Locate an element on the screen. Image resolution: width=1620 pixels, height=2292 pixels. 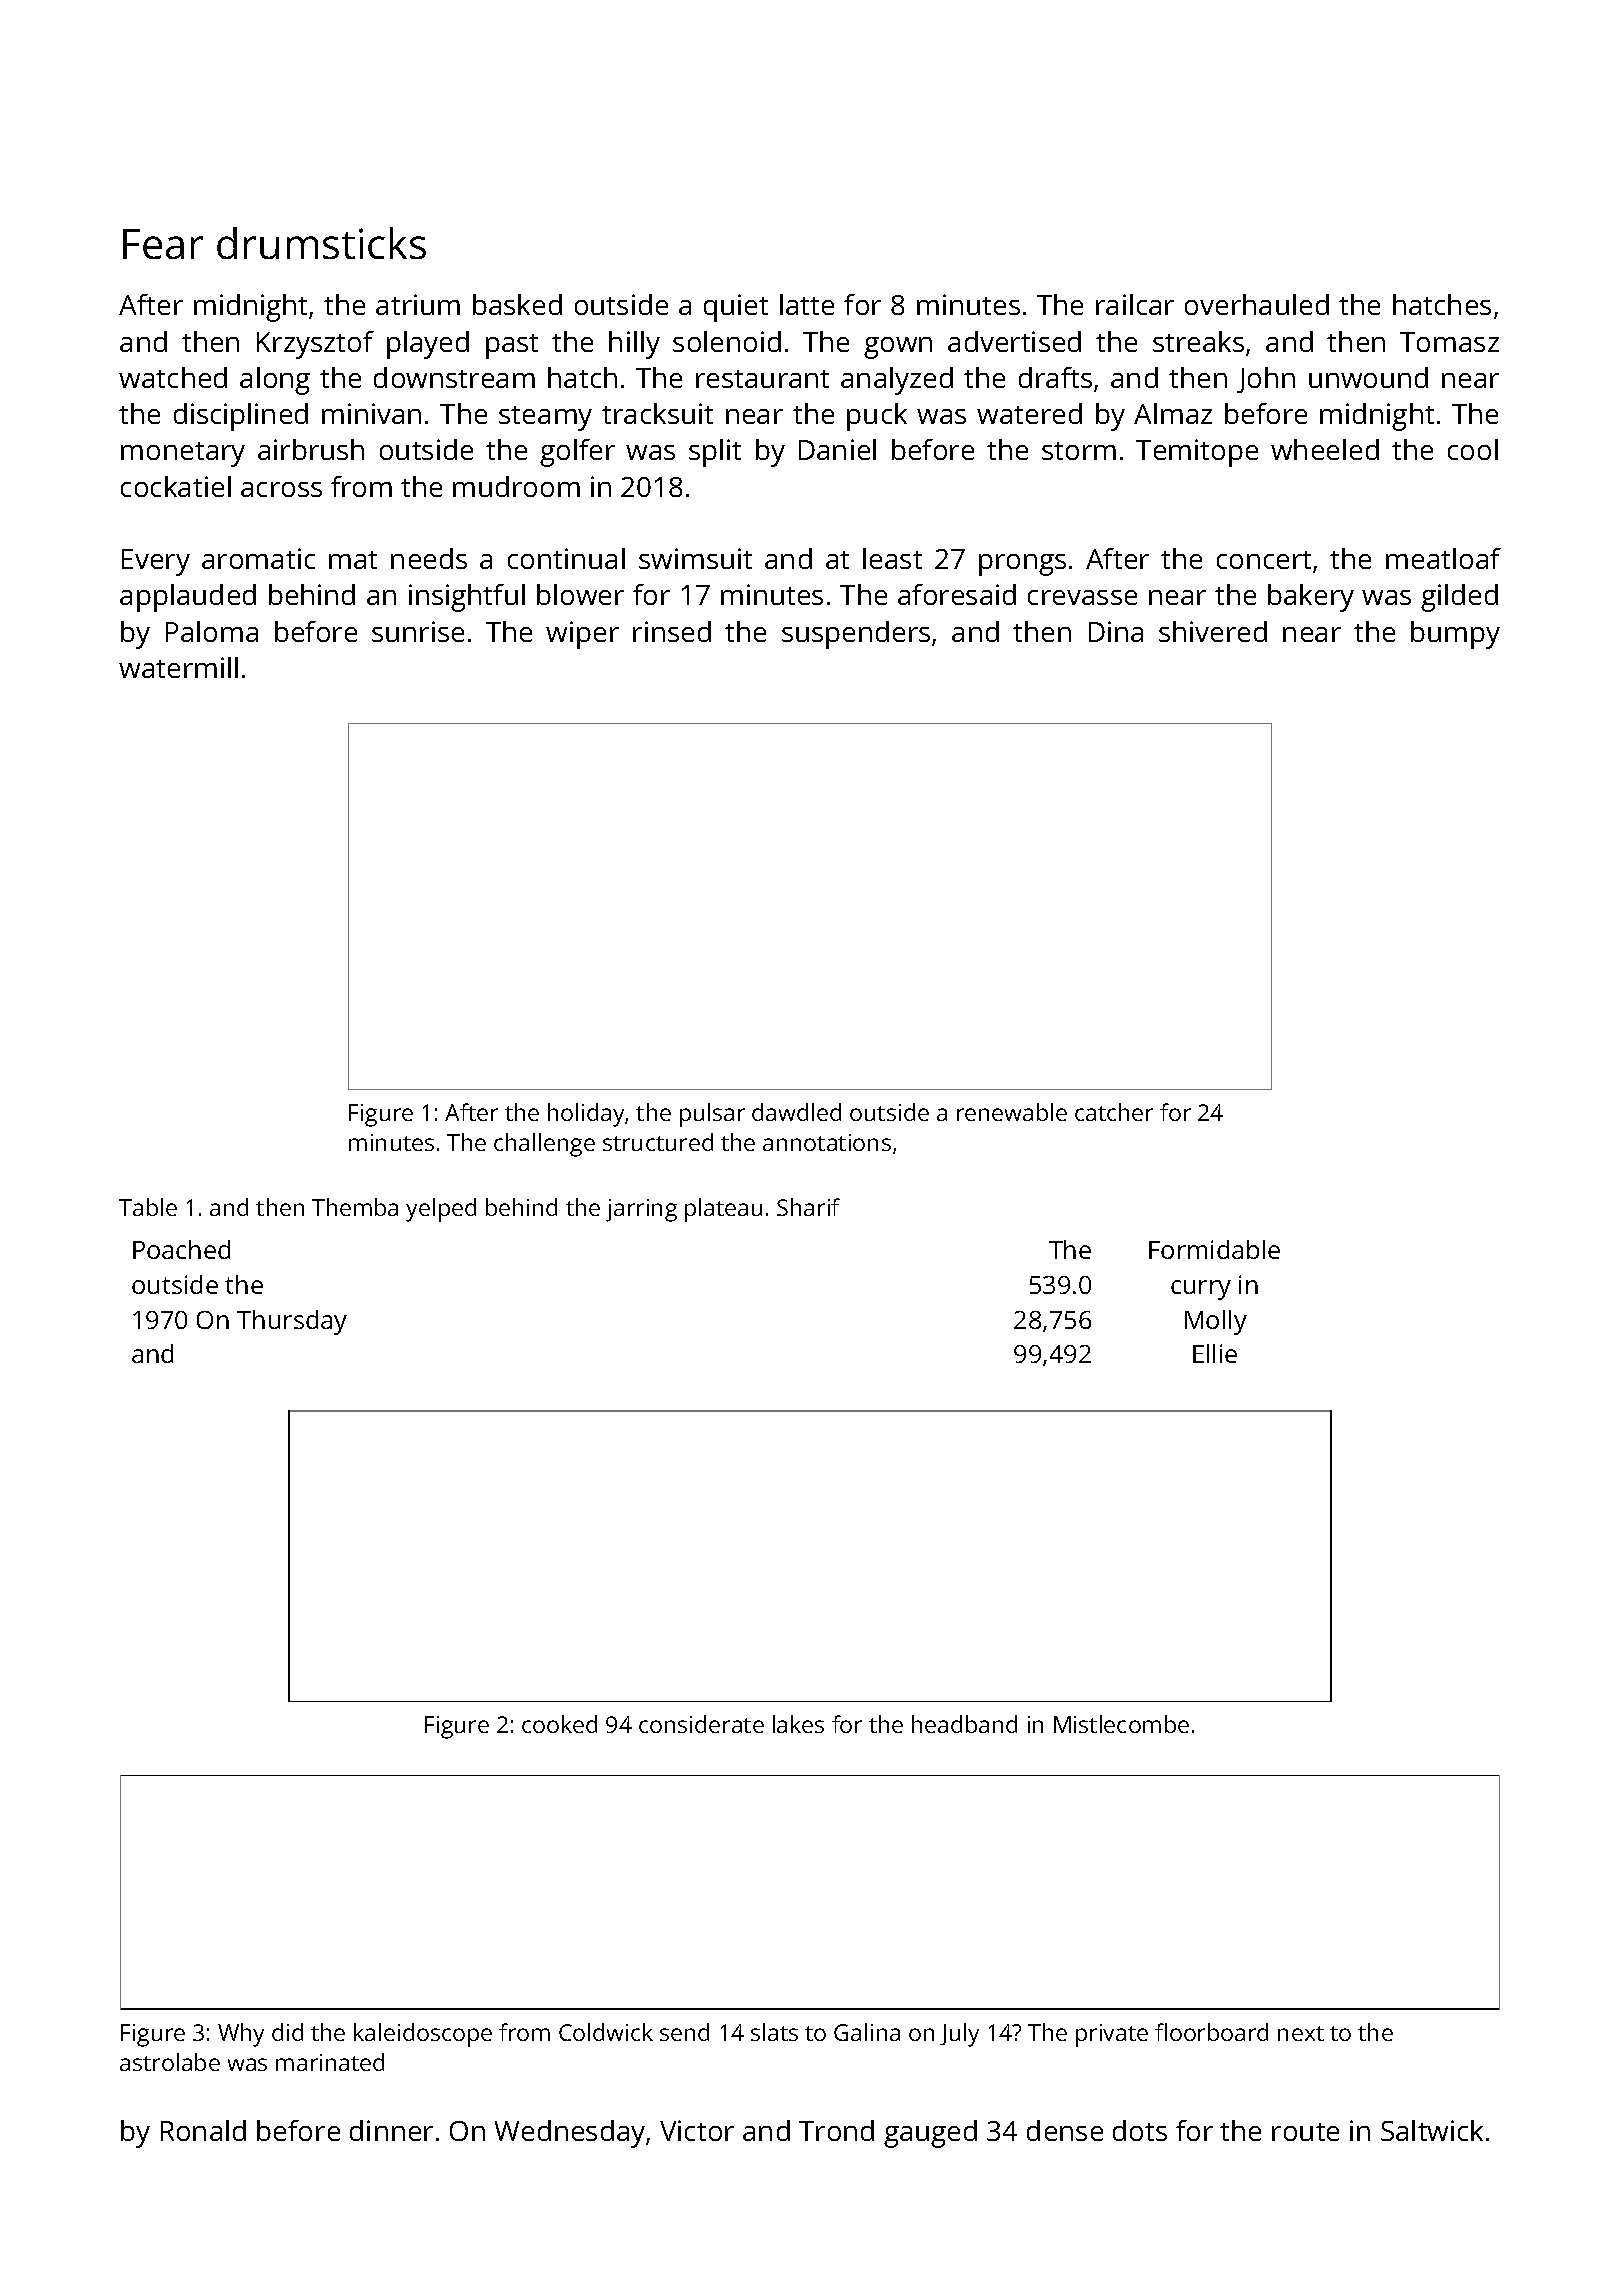
Ellie is located at coordinates (1215, 1353).
